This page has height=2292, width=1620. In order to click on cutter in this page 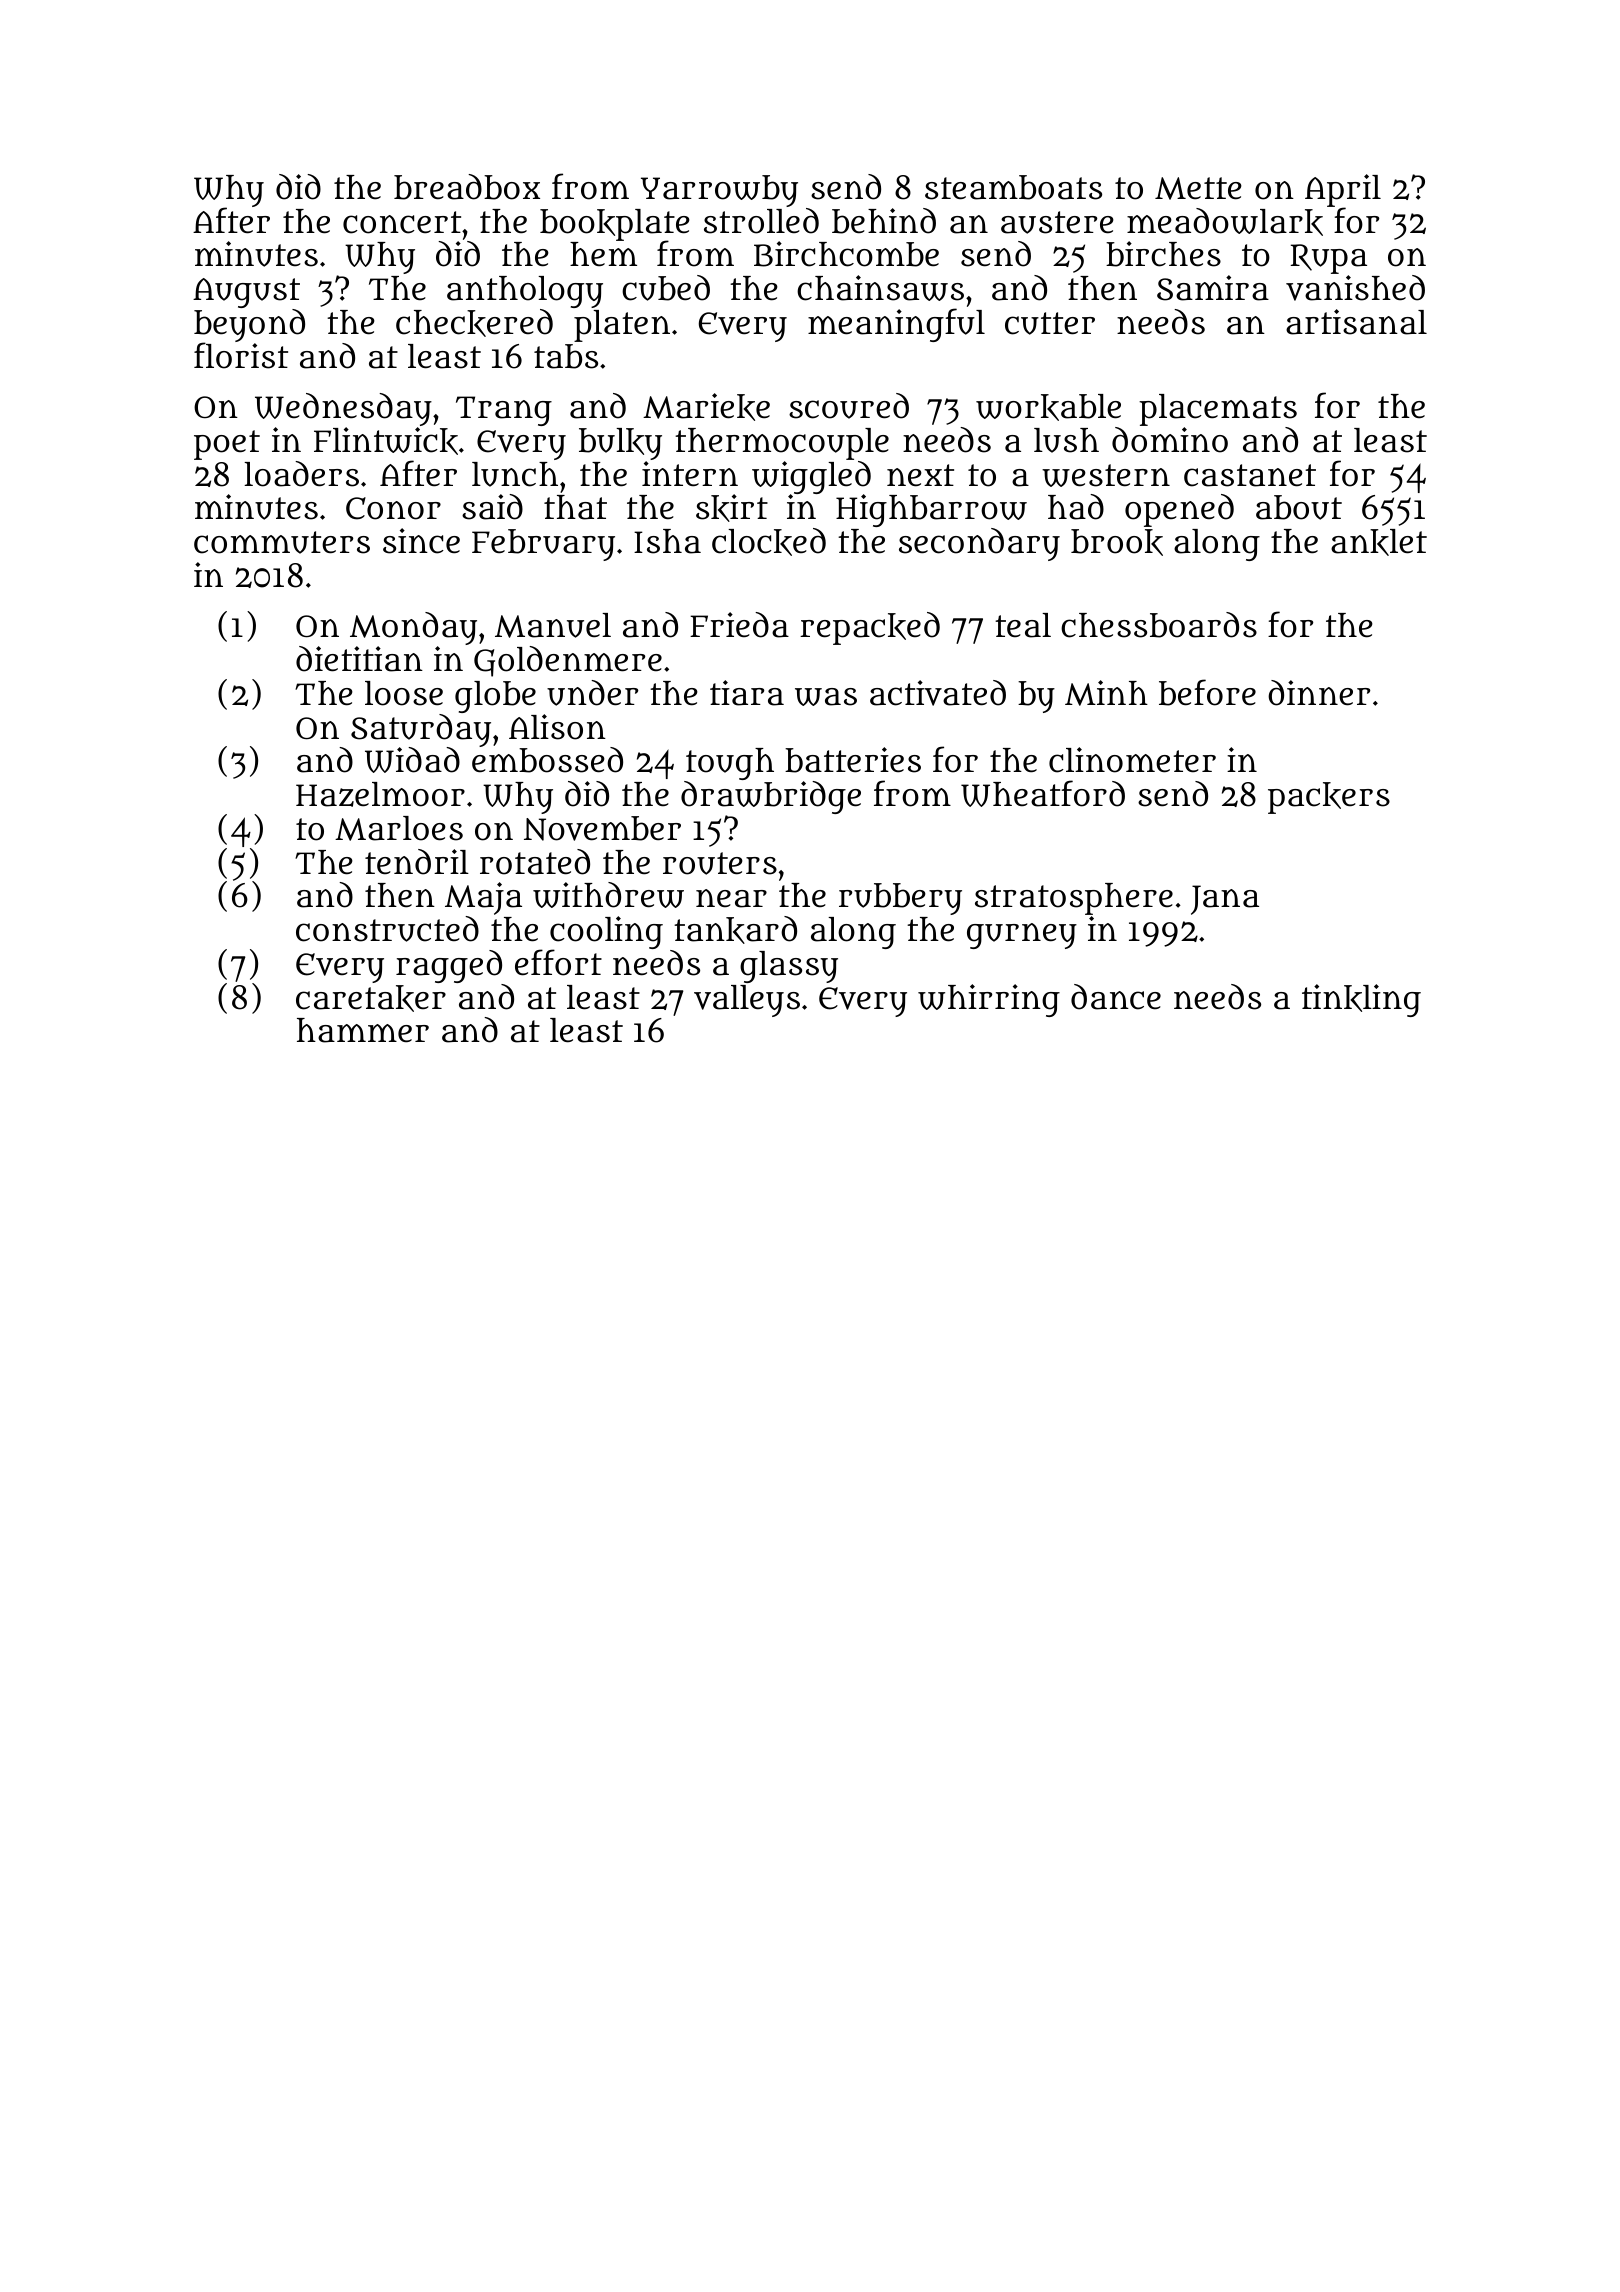, I will do `click(1050, 323)`.
